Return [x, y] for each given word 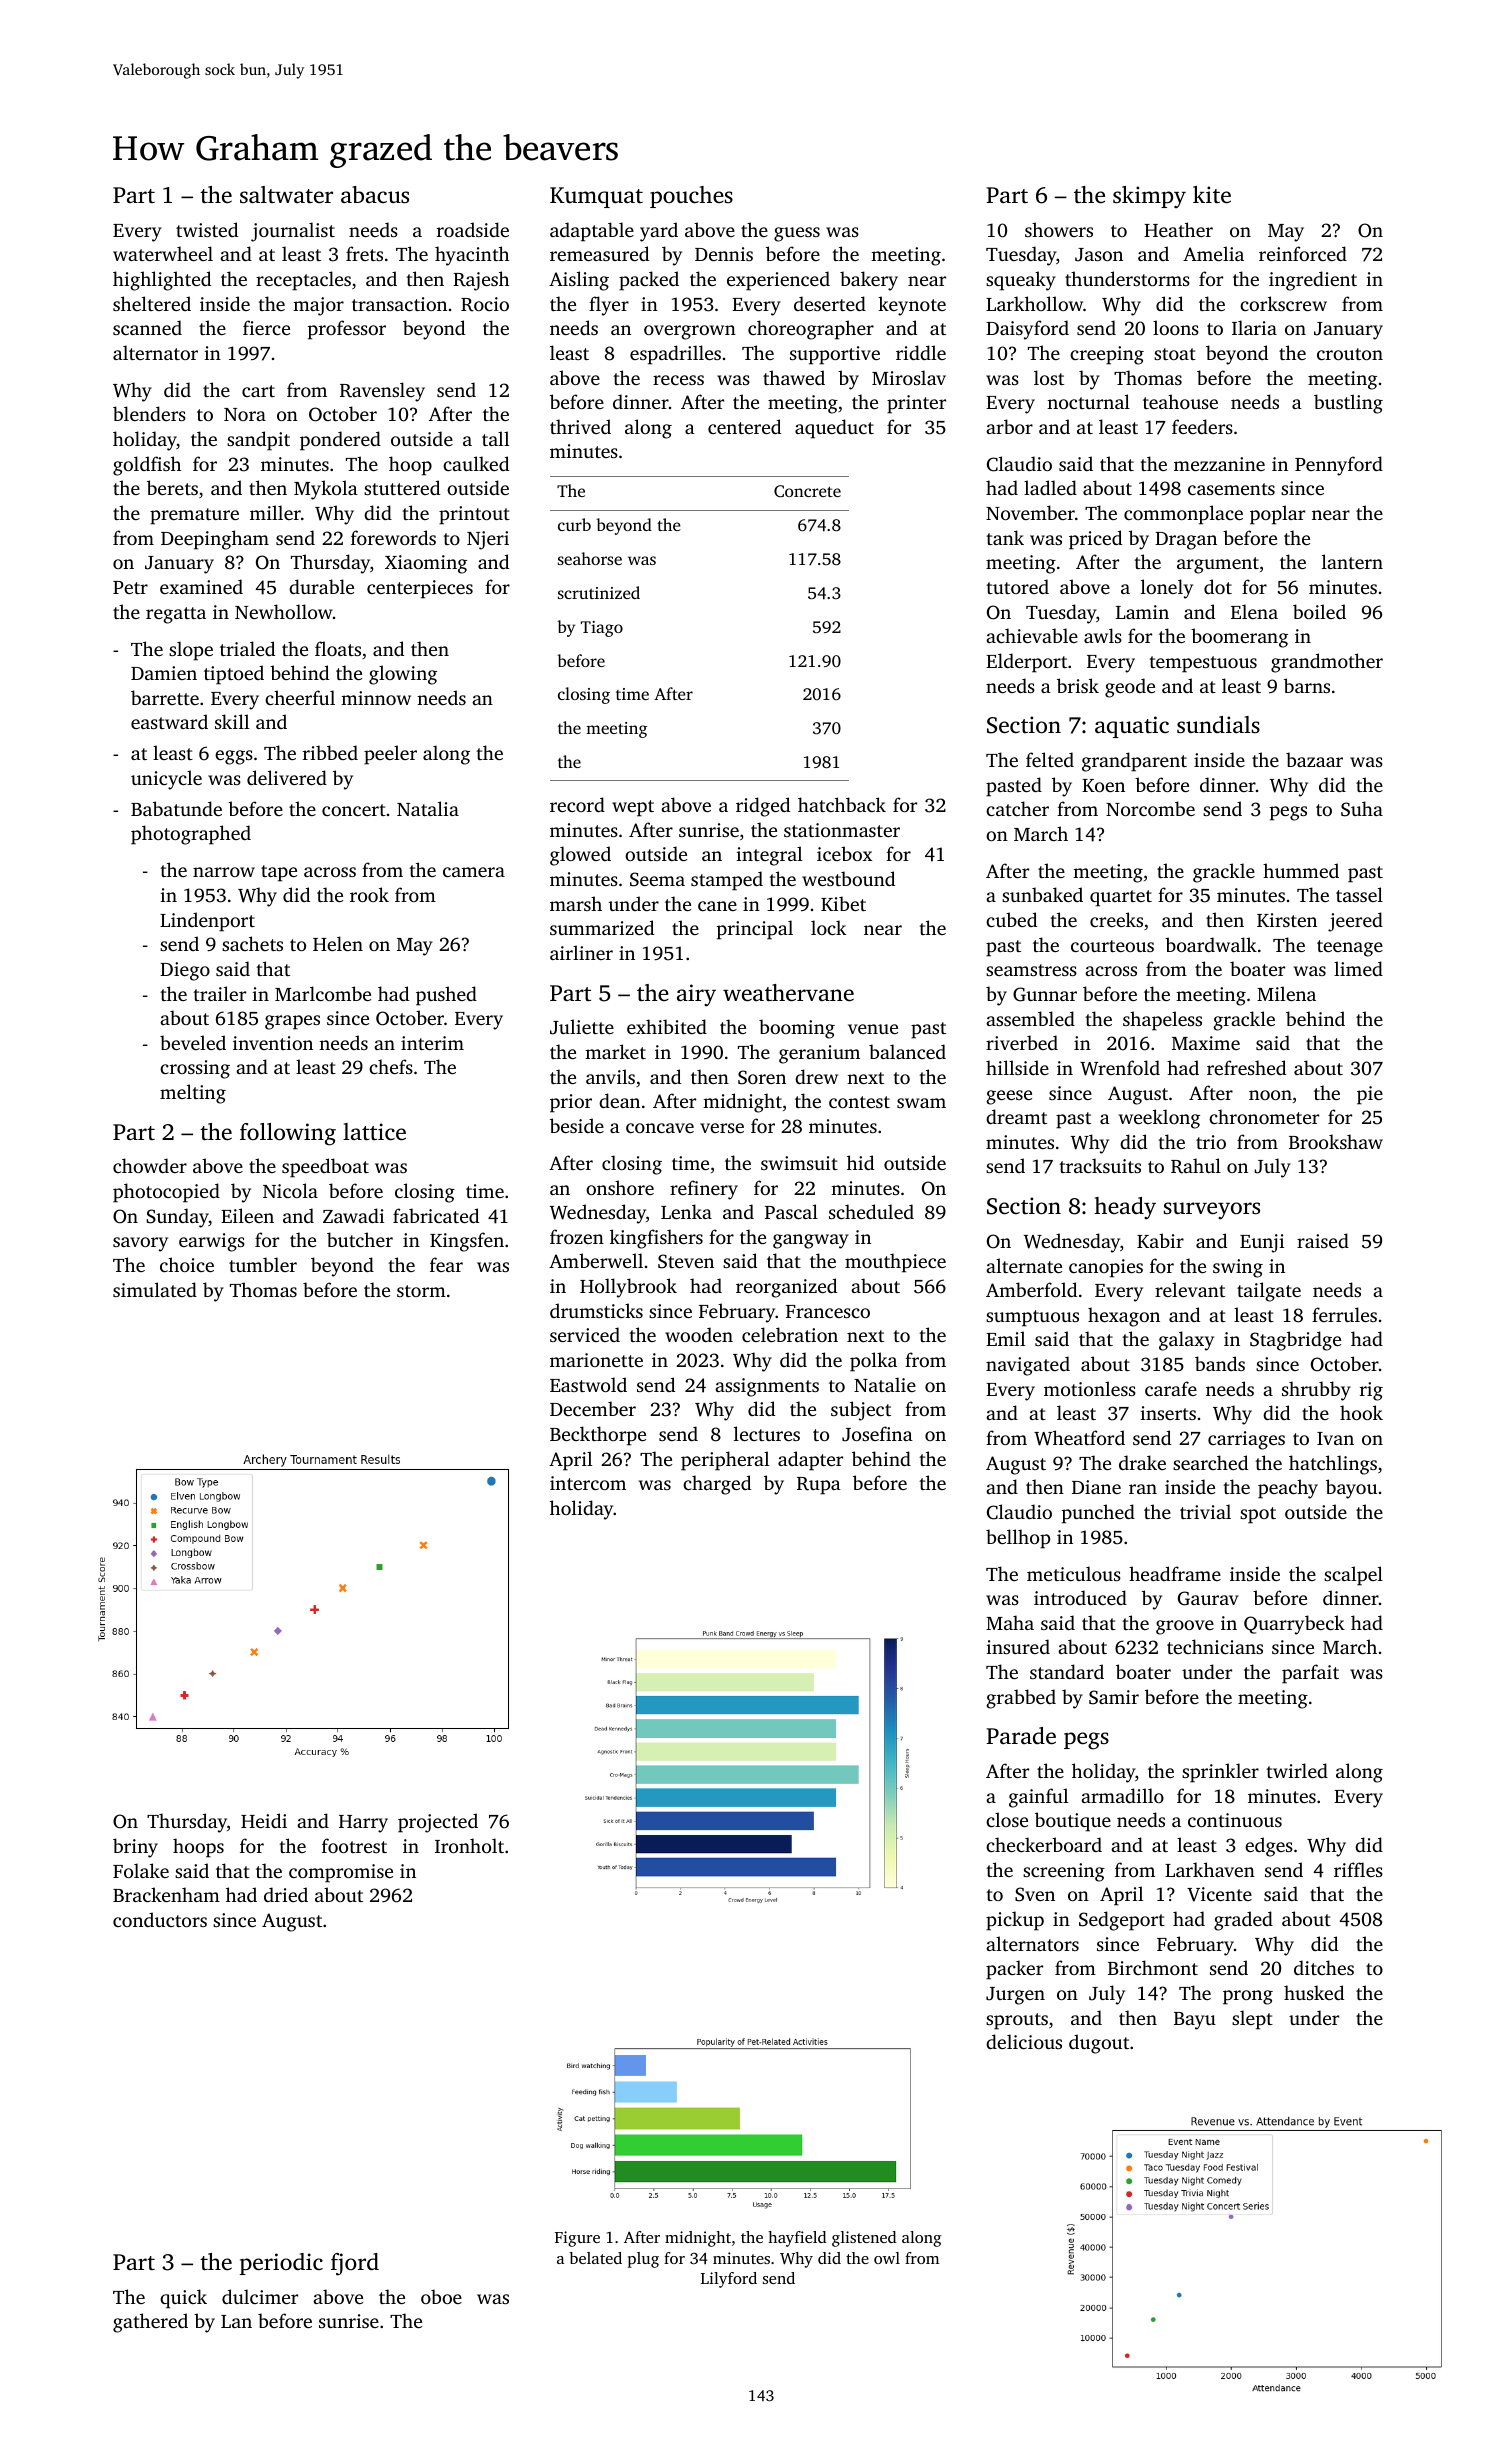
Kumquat [596, 197]
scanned [147, 327]
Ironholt [469, 1845]
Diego [185, 971]
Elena [1254, 611]
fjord [355, 2264]
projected [438, 1823]
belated [595, 2258]
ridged [763, 807]
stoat [1175, 354]
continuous [1235, 1820]
